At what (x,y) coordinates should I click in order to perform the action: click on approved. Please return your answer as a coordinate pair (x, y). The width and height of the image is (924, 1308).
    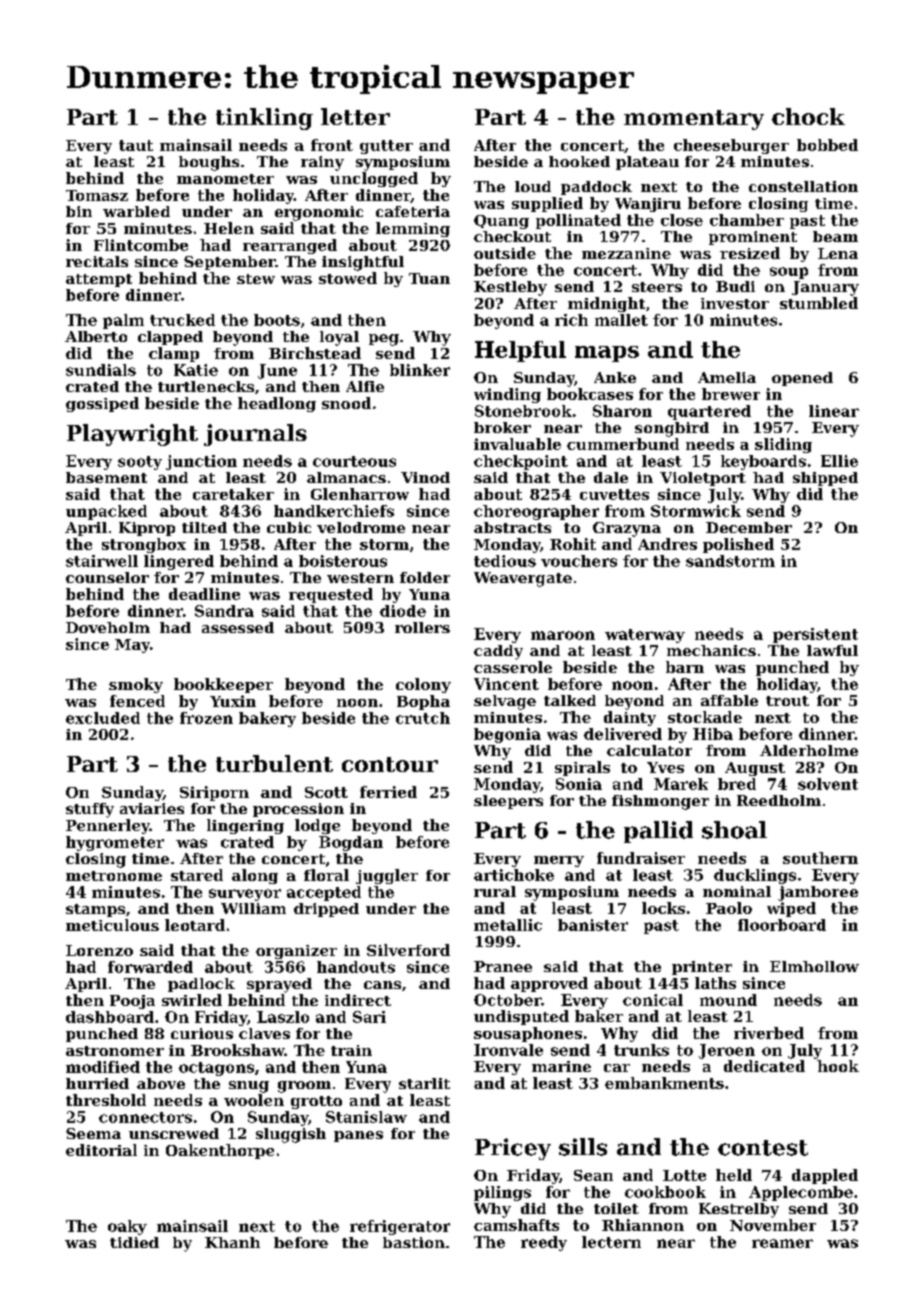
    Looking at the image, I should click on (549, 984).
